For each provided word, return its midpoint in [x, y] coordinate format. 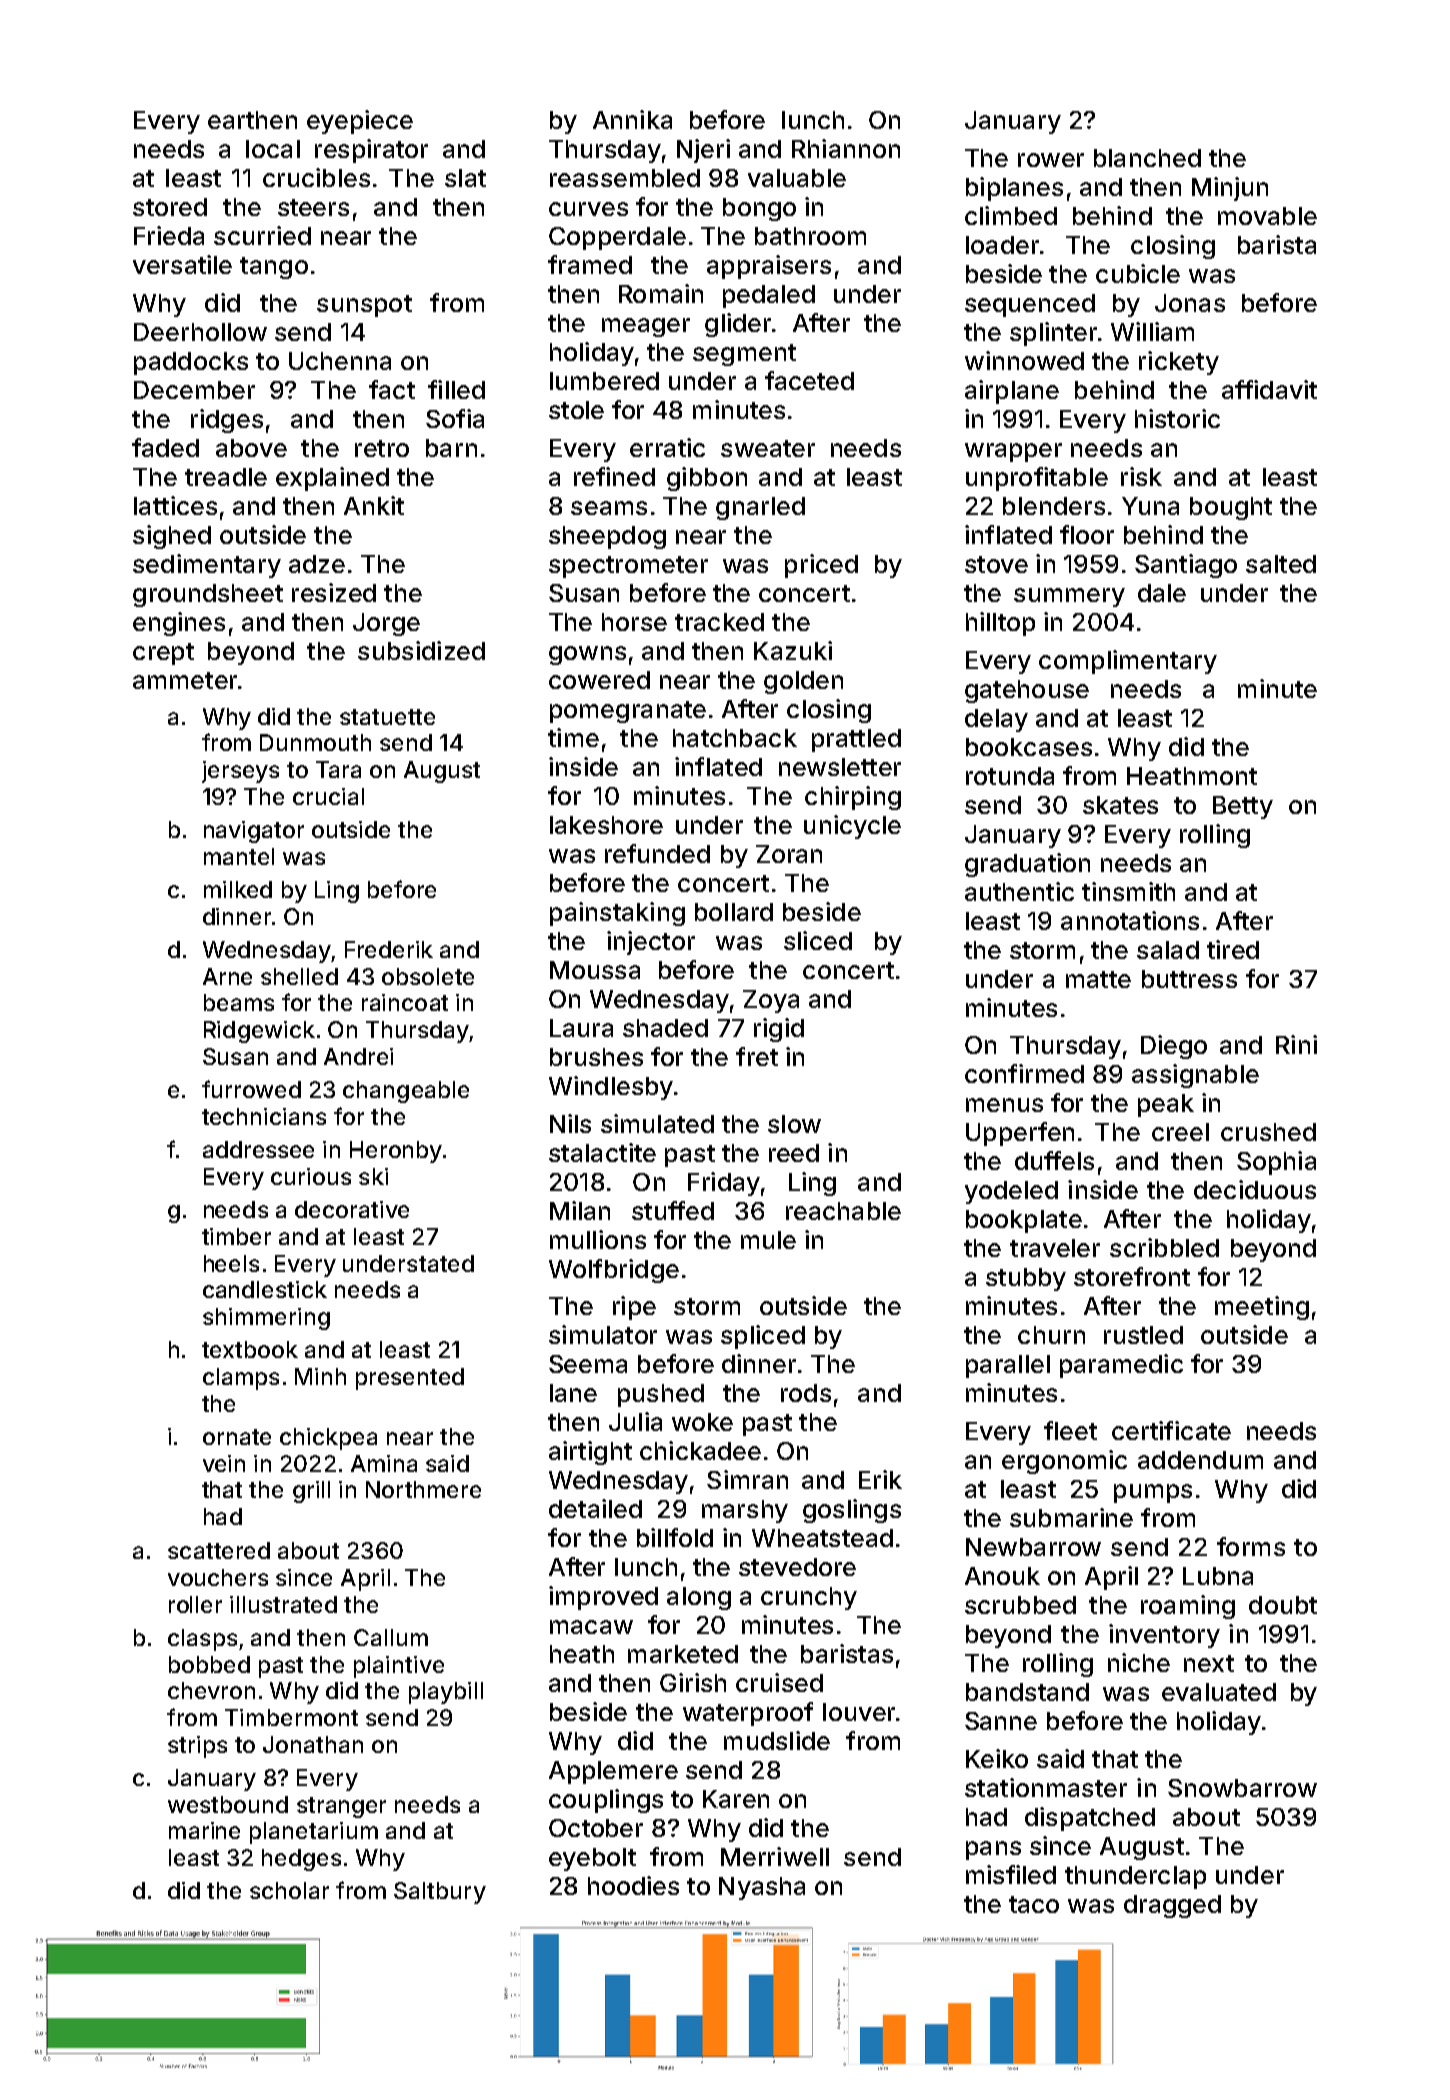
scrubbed [1020, 1605]
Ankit [374, 505]
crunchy [809, 1598]
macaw [591, 1627]
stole [576, 410]
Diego [1174, 1047]
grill [311, 1492]
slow [794, 1124]
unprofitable [1037, 479]
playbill [446, 1693]
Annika [632, 119]
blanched [1147, 158]
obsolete [428, 976]
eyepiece [360, 122]
